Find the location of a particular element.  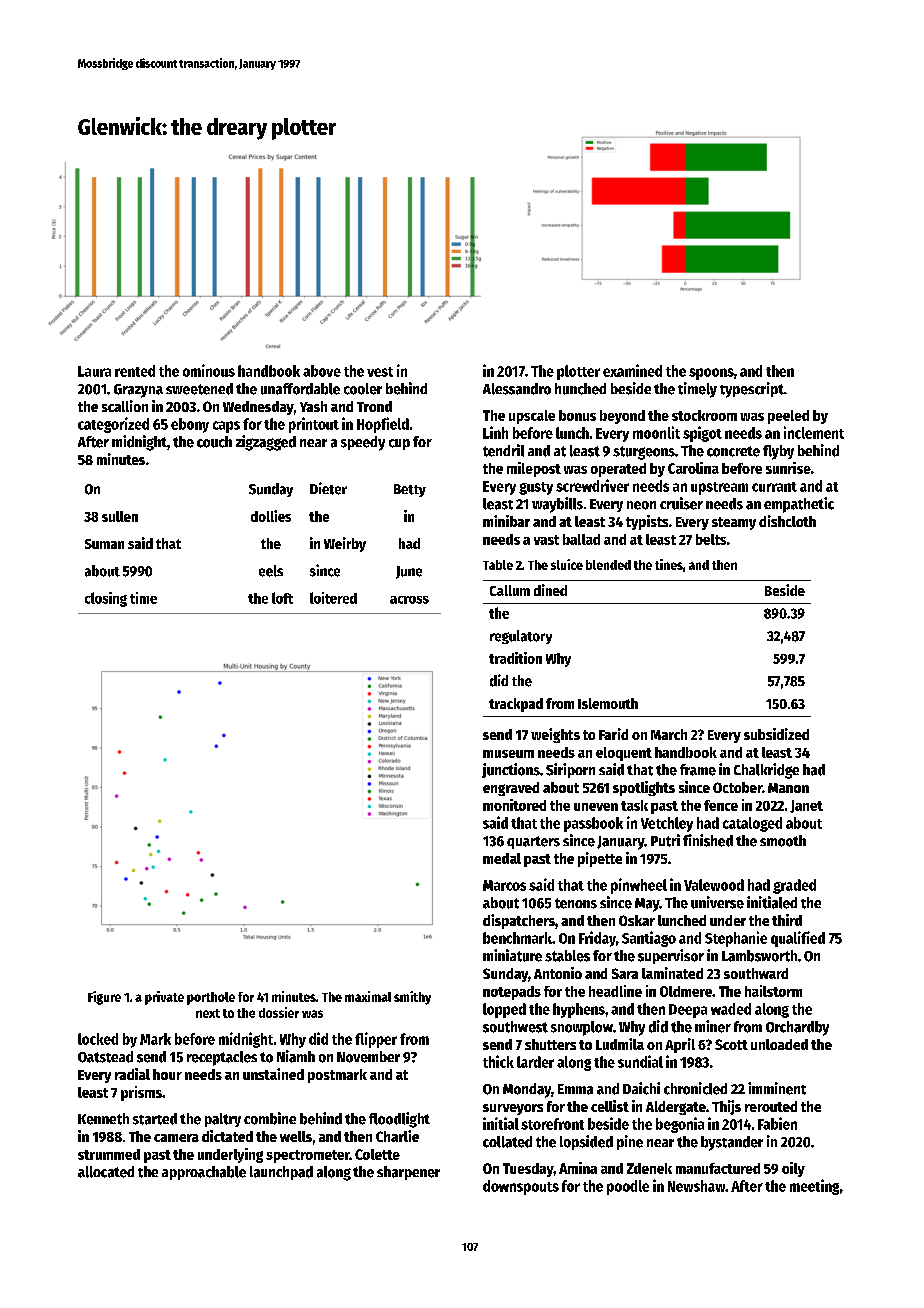

museum is located at coordinates (508, 754).
